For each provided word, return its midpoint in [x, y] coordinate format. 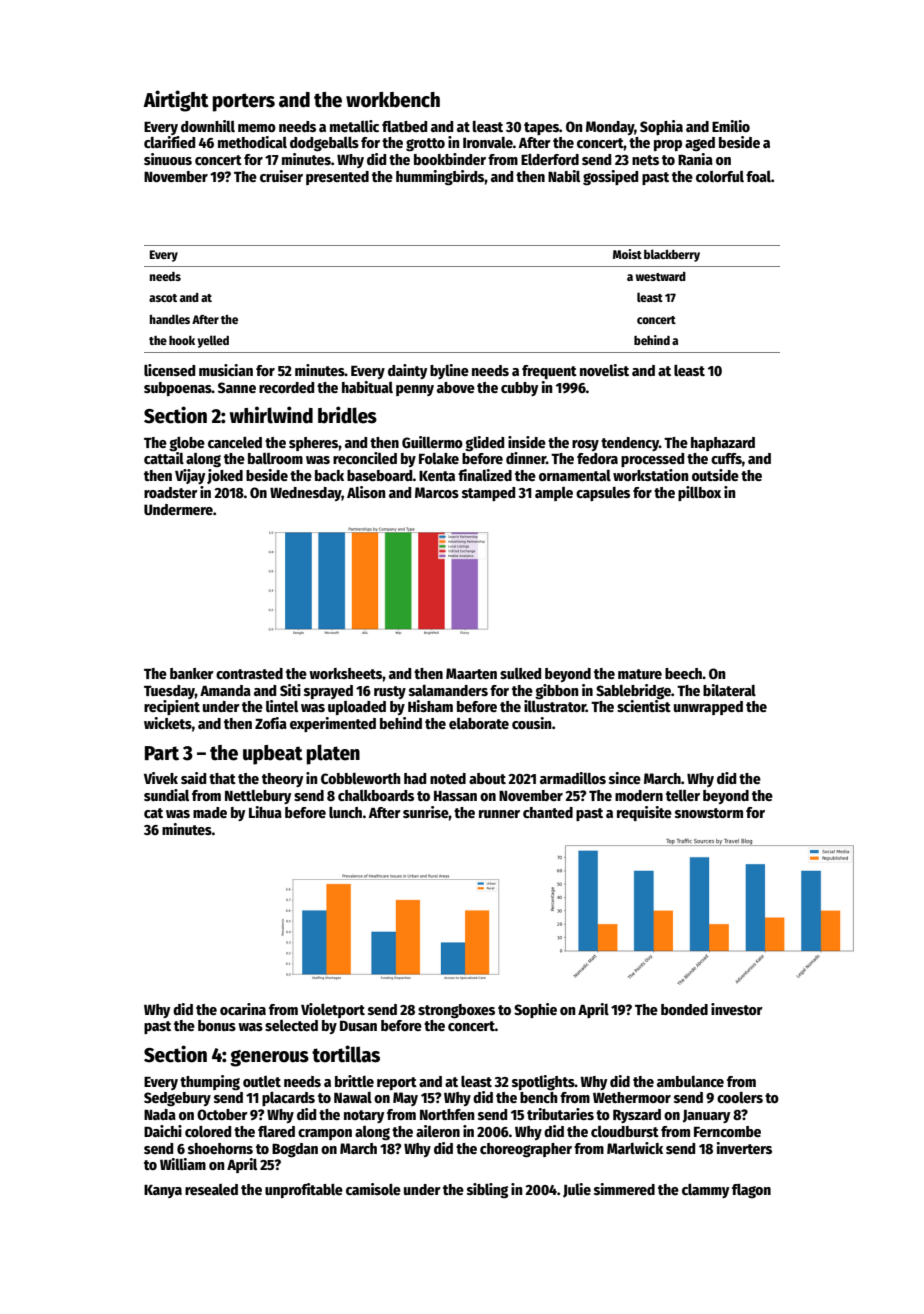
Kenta [437, 476]
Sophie [535, 1010]
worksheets [346, 673]
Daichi [163, 1131]
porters [244, 102]
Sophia [661, 127]
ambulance [690, 1081]
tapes [541, 128]
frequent [549, 372]
